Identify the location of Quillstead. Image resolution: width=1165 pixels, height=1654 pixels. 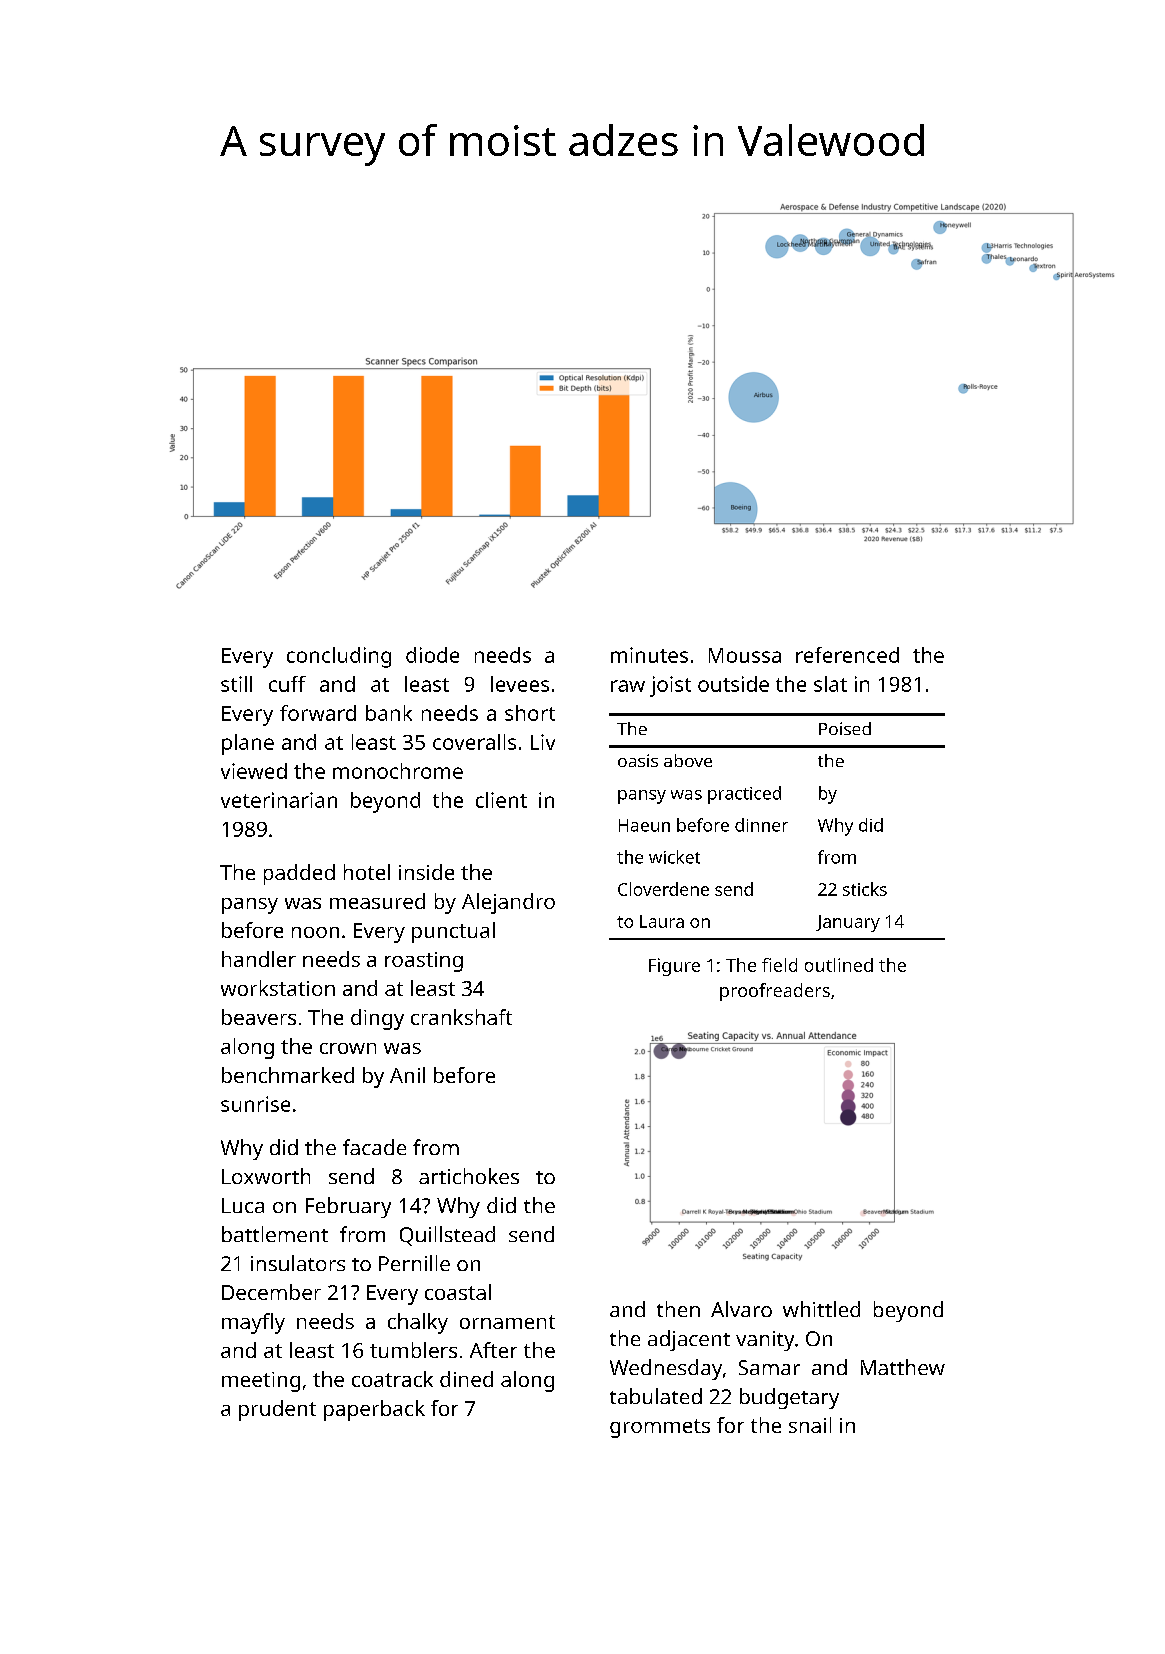
(447, 1236).
